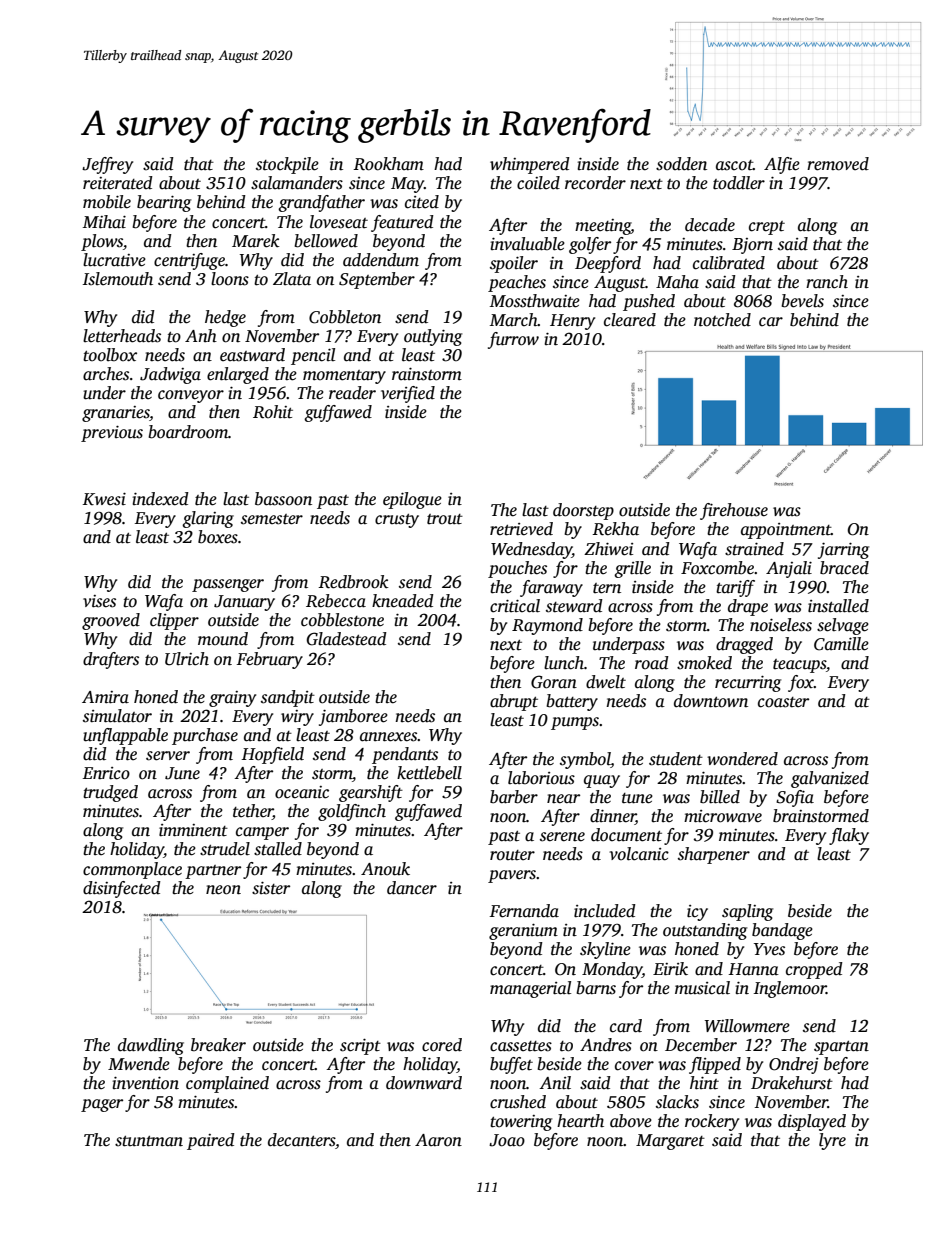  I want to click on pager, so click(102, 1105).
